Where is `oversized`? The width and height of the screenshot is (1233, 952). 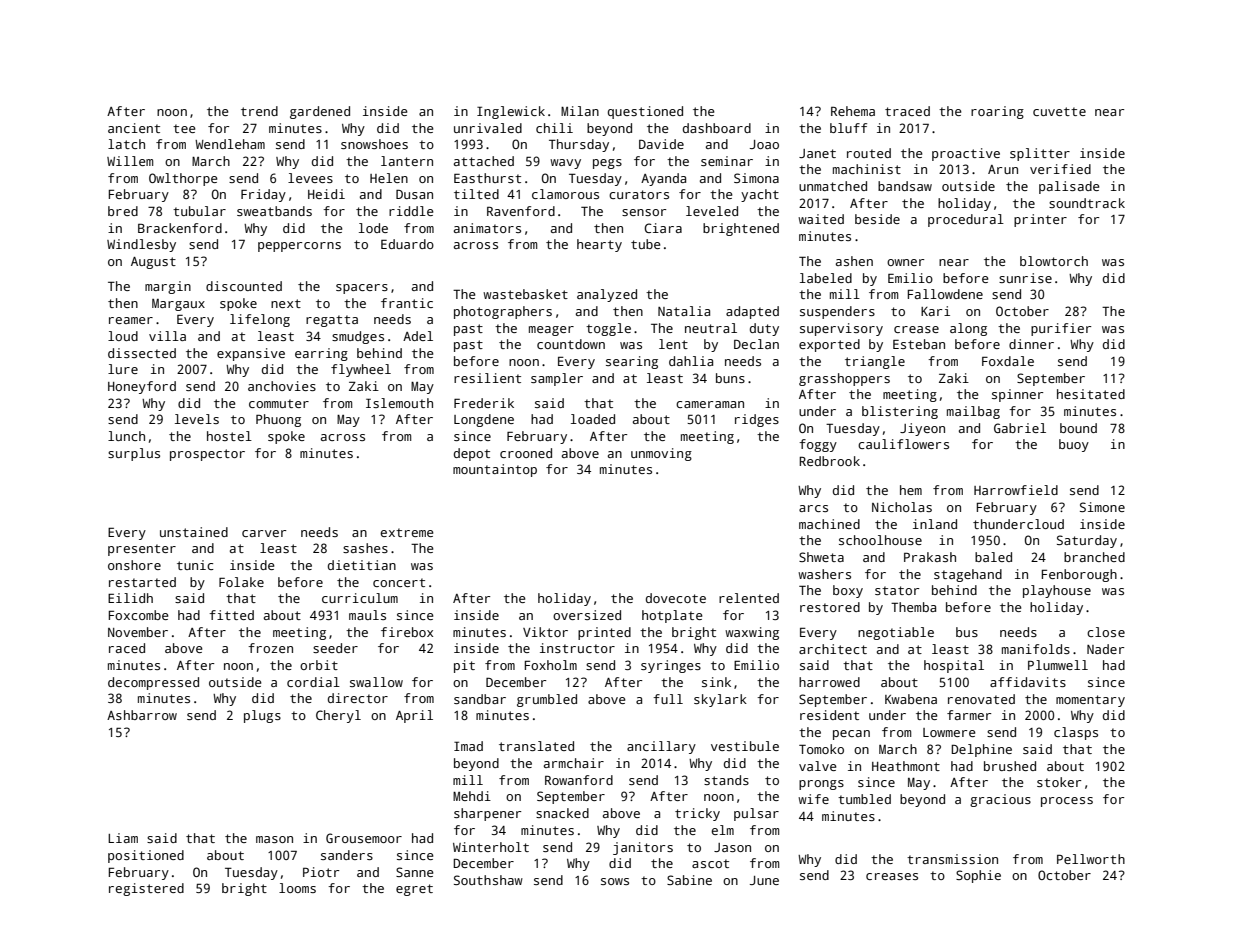
oversized is located at coordinates (587, 615).
